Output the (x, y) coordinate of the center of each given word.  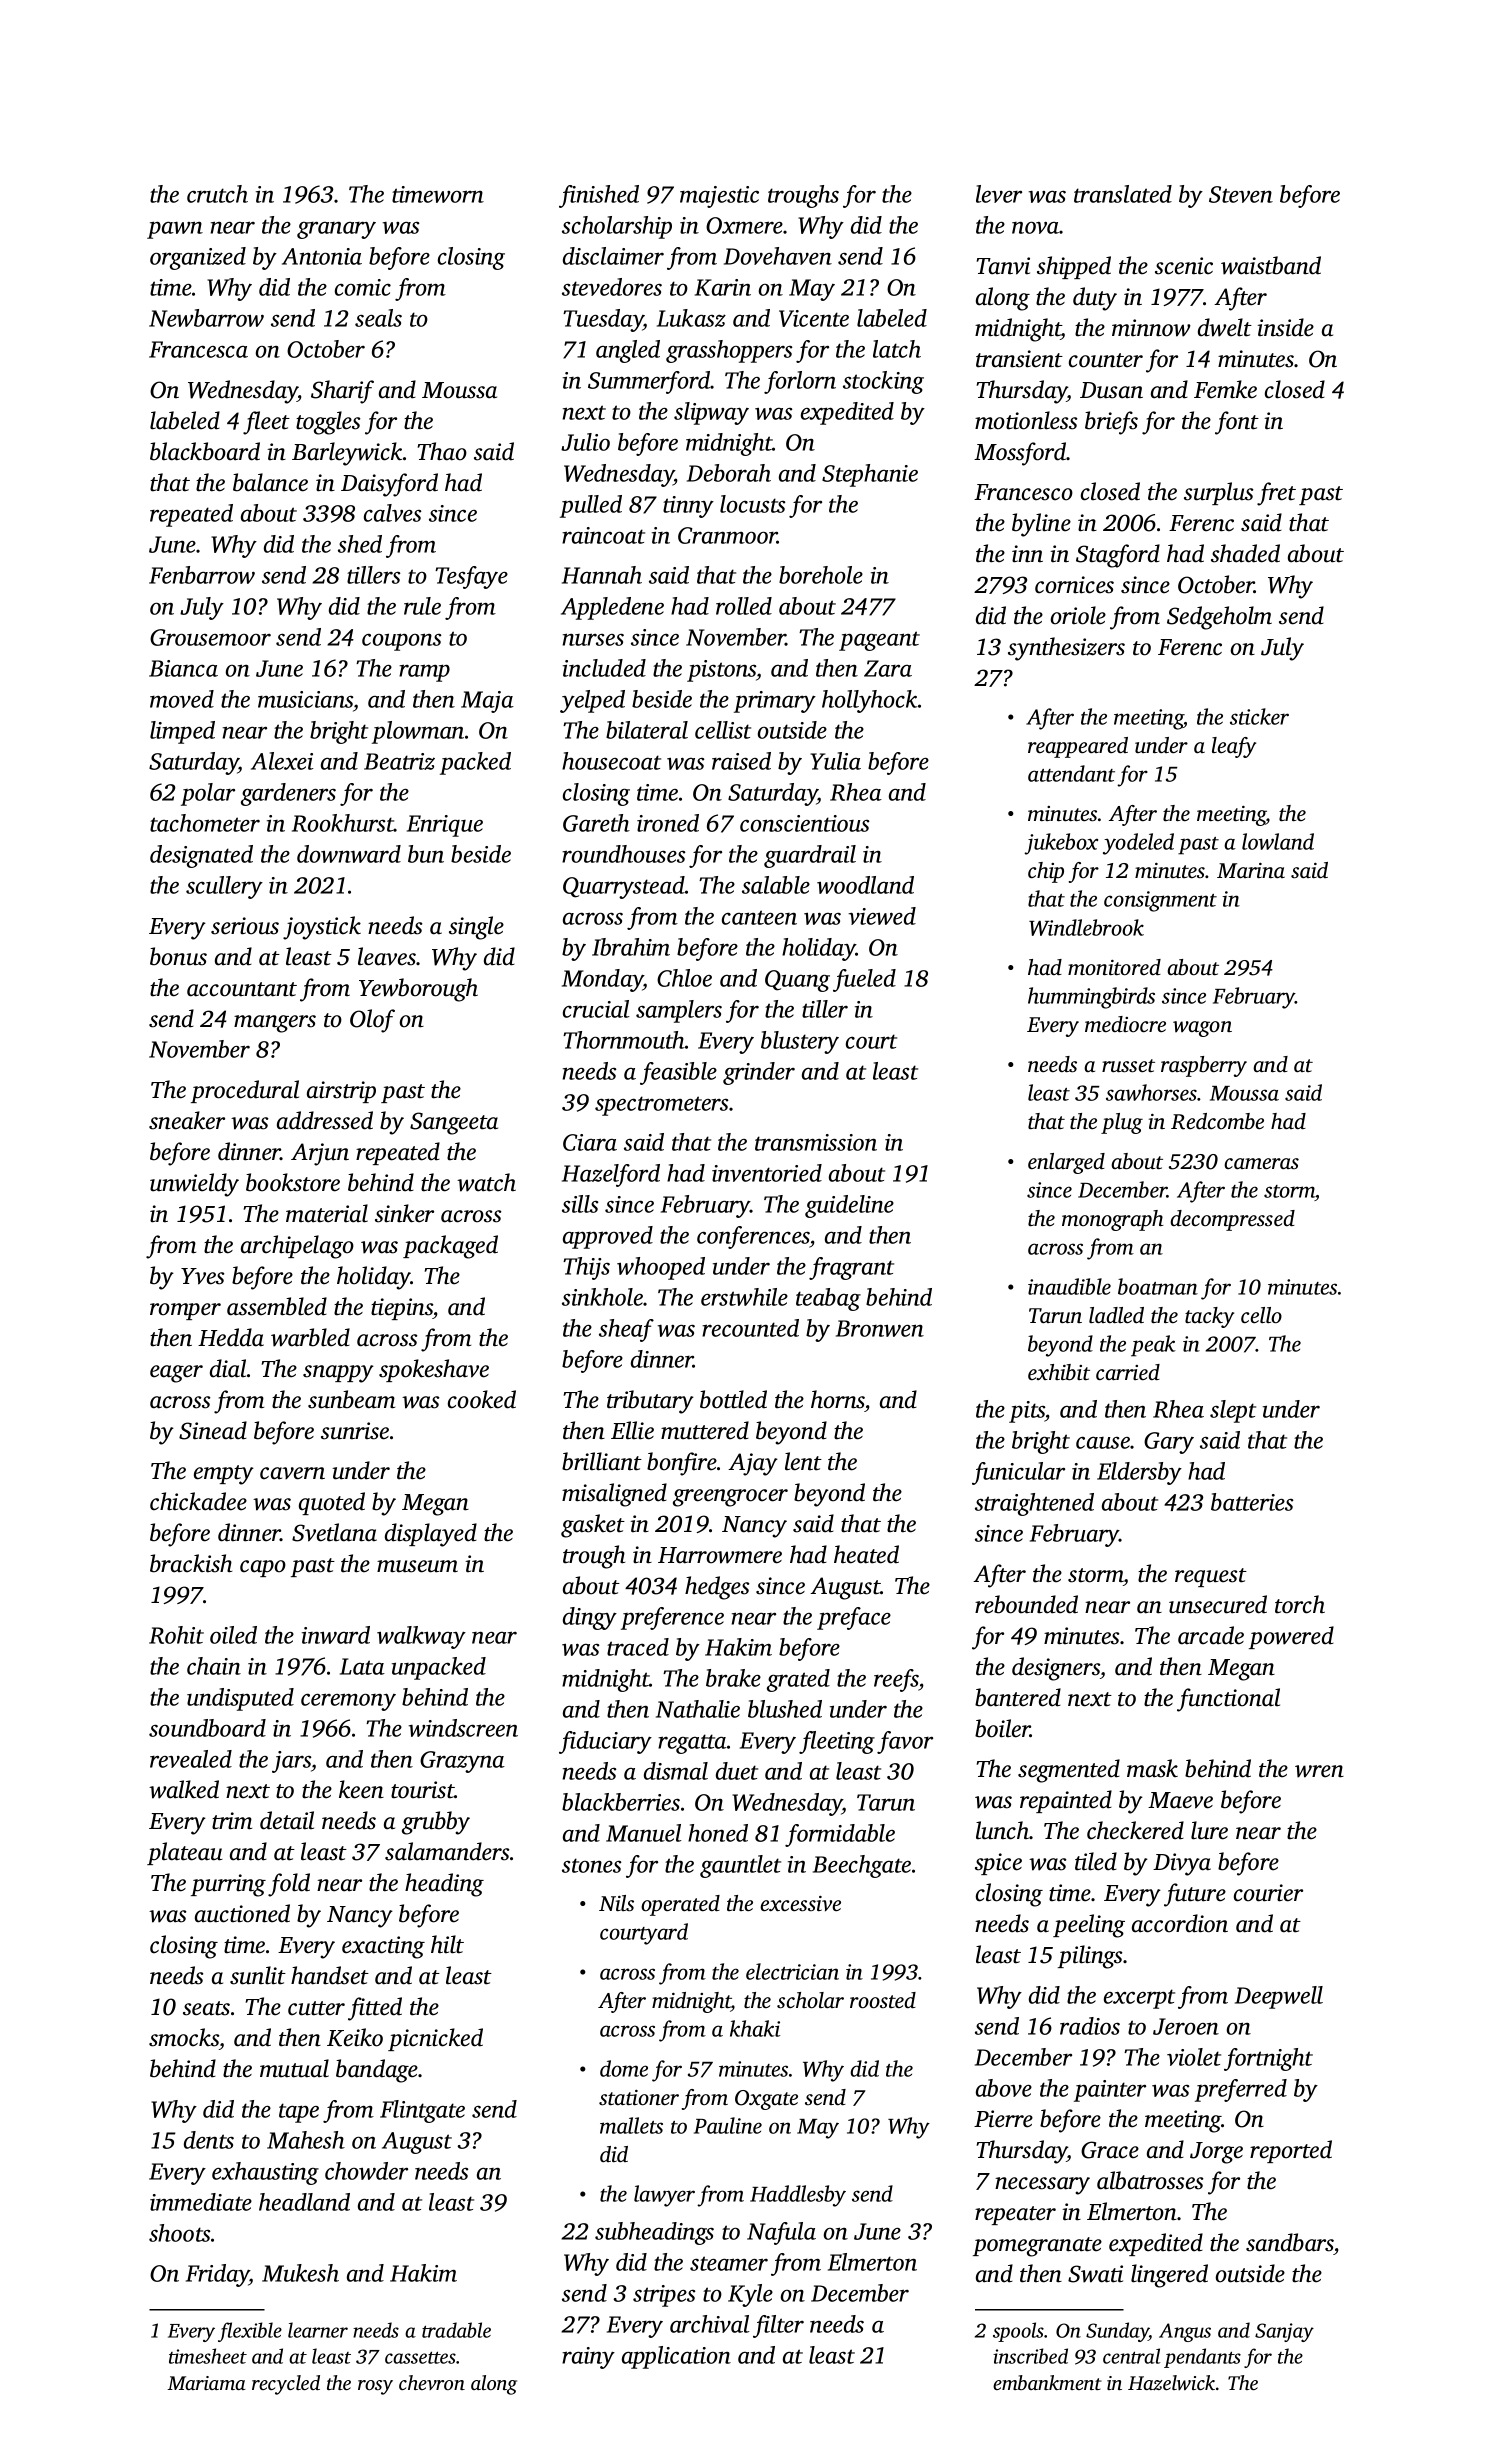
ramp (424, 673)
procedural (245, 1091)
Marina (1251, 870)
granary (336, 230)
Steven (1241, 194)
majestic (719, 197)
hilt (447, 1944)
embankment (1047, 2382)
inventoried (767, 1173)
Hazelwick (1171, 2383)
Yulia (835, 761)
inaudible (1069, 1286)
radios (1090, 2026)
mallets (631, 2125)
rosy (375, 2387)
